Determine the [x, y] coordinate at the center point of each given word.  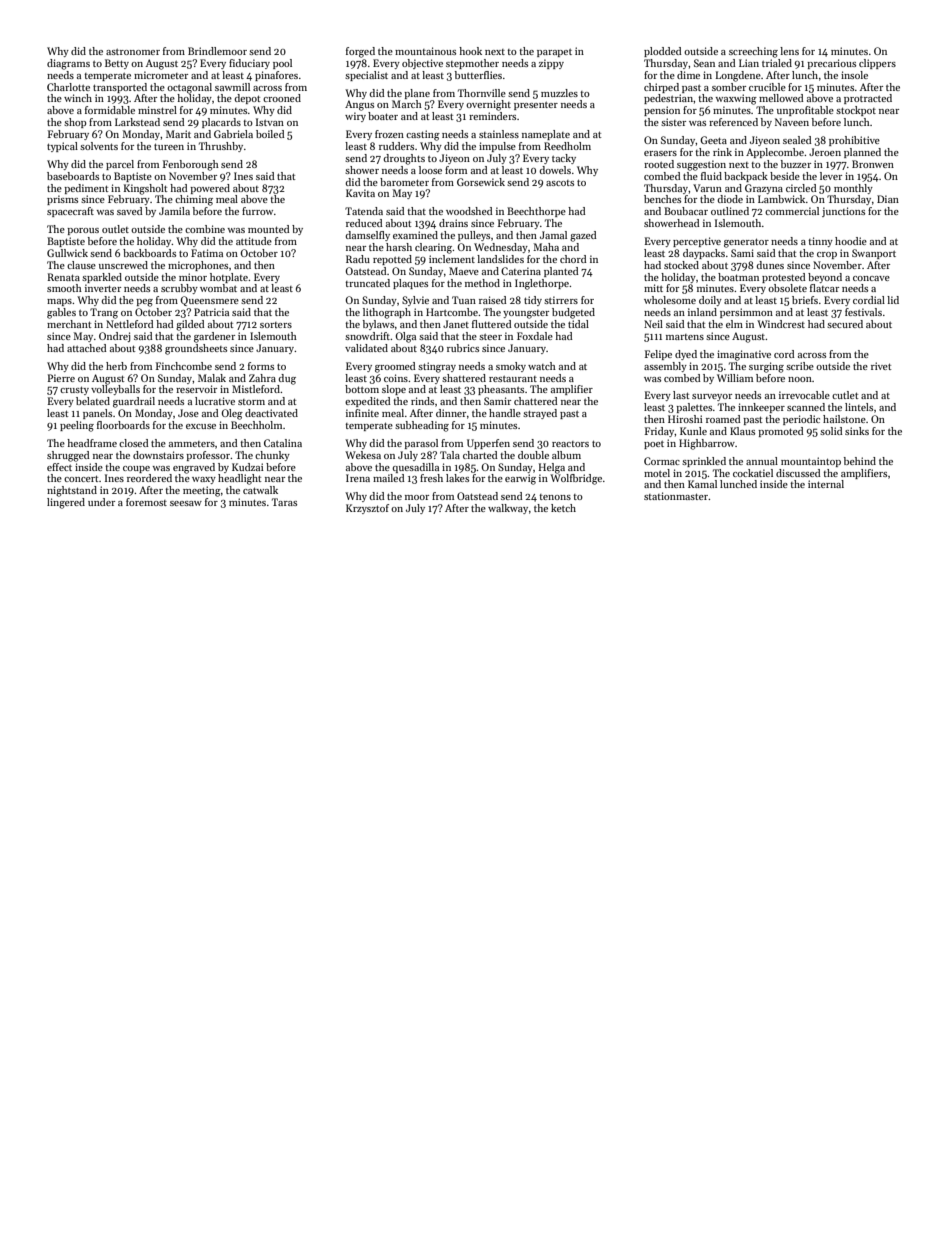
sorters [276, 325]
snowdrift [367, 336]
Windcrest [781, 324]
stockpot [856, 111]
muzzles [559, 93]
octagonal [189, 88]
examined [415, 235]
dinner [451, 413]
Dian [888, 199]
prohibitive [854, 141]
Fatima [207, 253]
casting [423, 135]
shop [75, 123]
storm [251, 402]
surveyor [712, 397]
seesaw [186, 503]
